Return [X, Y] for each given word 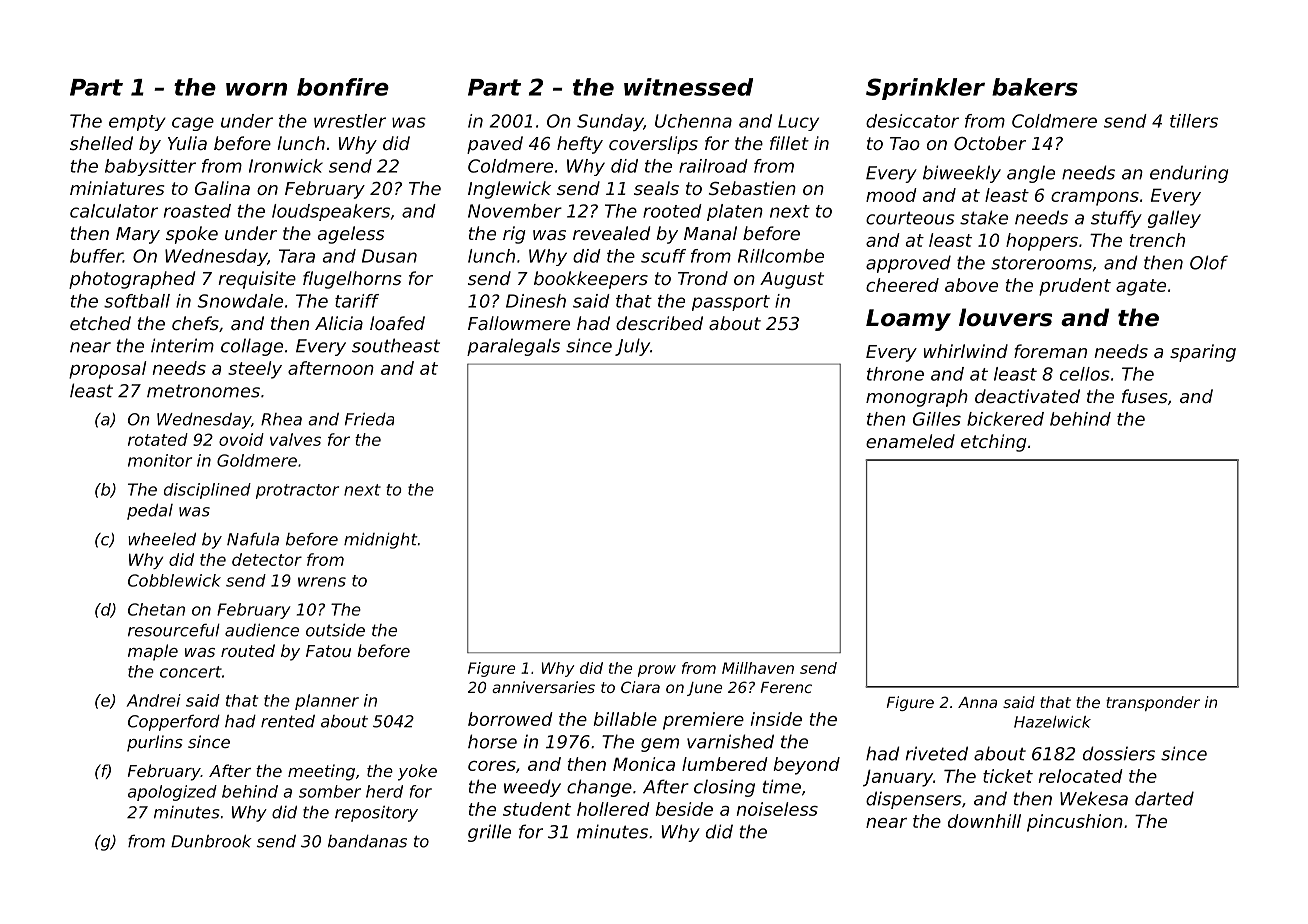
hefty [580, 145]
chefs [195, 323]
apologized [172, 793]
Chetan [156, 609]
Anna [977, 702]
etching [993, 443]
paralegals [513, 347]
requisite [257, 280]
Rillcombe [781, 256]
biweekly [962, 174]
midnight [381, 541]
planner [327, 702]
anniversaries [543, 687]
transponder [1153, 703]
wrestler [350, 121]
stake [984, 217]
